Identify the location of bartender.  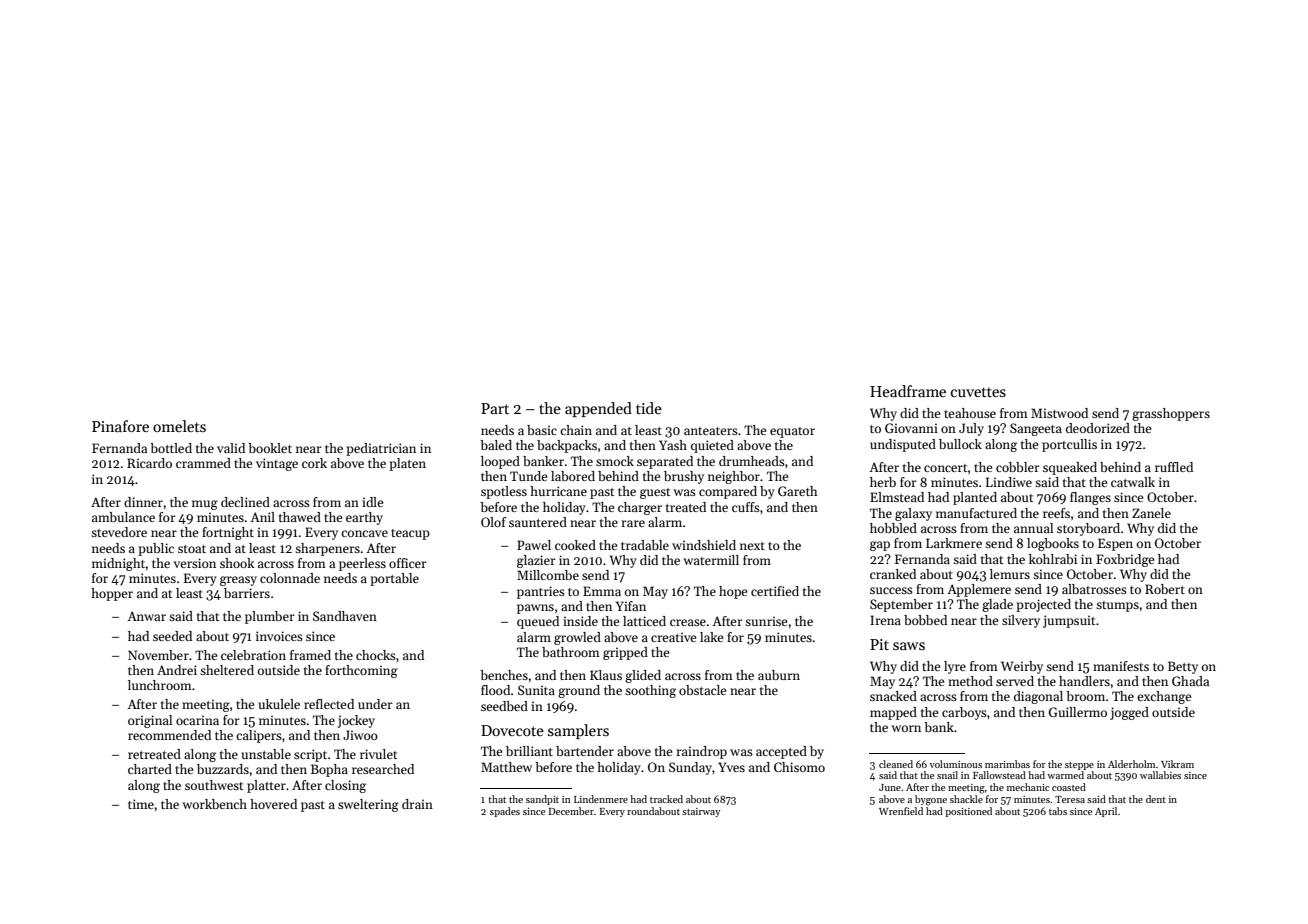
(585, 751).
